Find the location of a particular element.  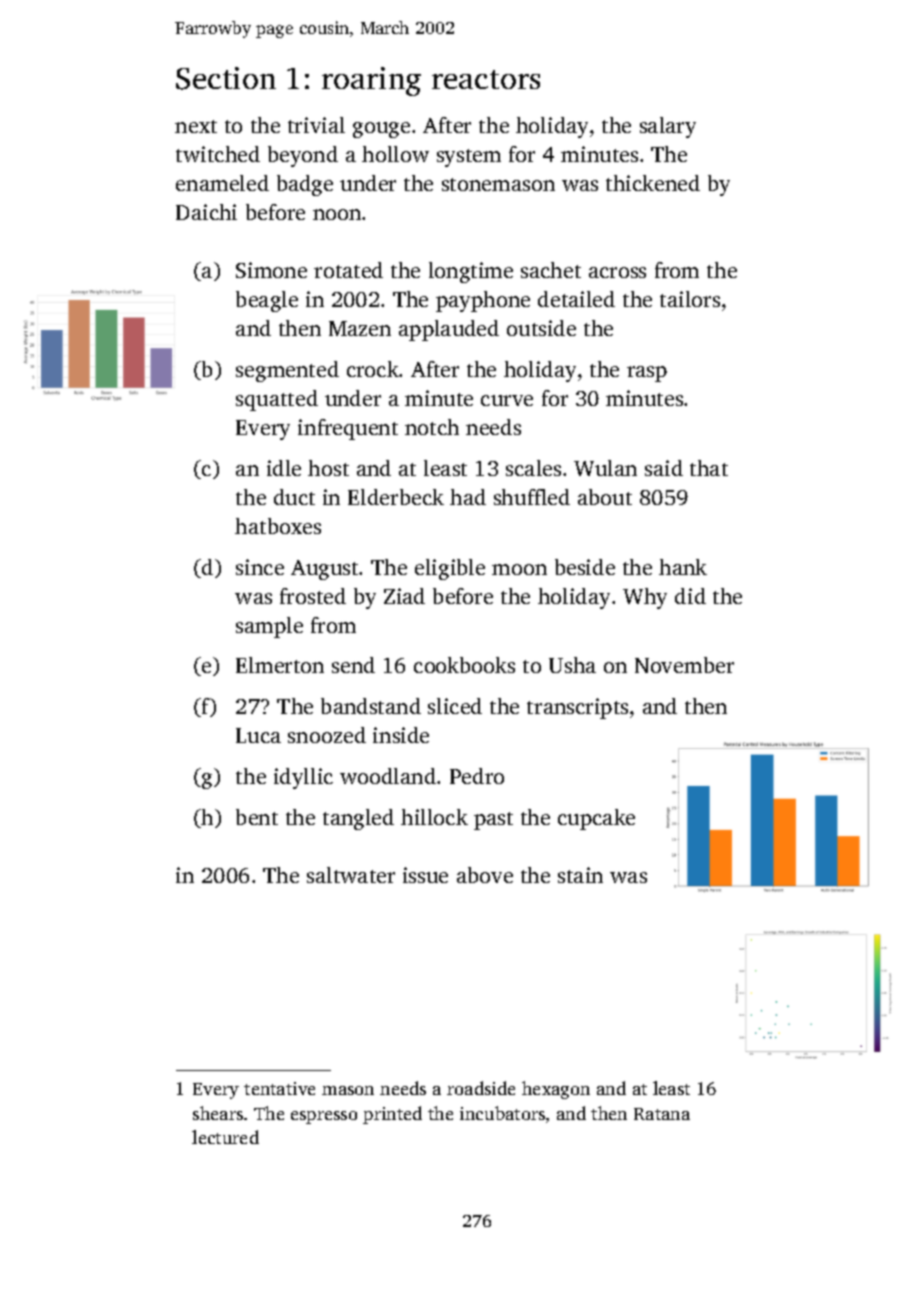

espresso is located at coordinates (324, 1117).
